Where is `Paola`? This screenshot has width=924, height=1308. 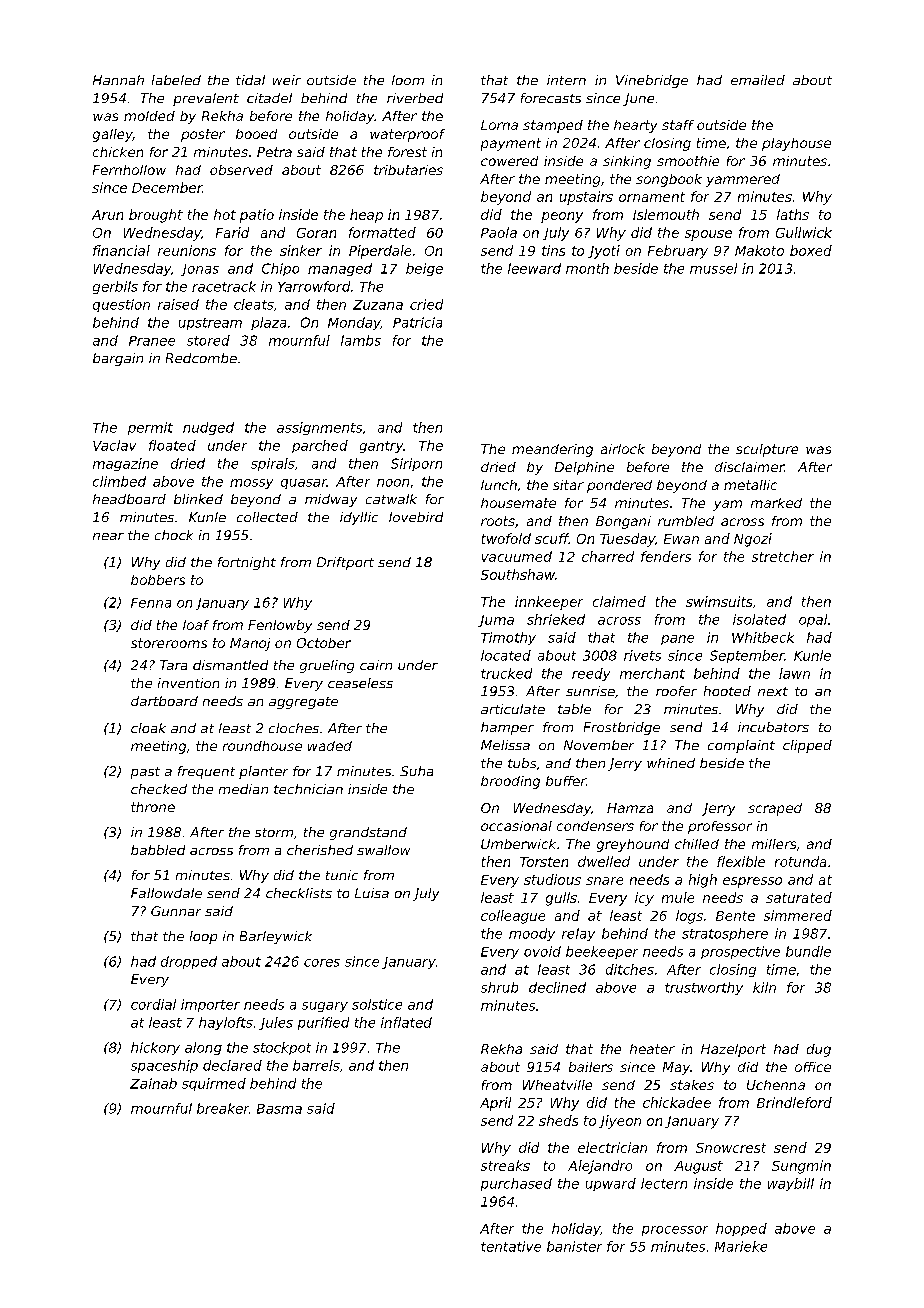 Paola is located at coordinates (499, 232).
